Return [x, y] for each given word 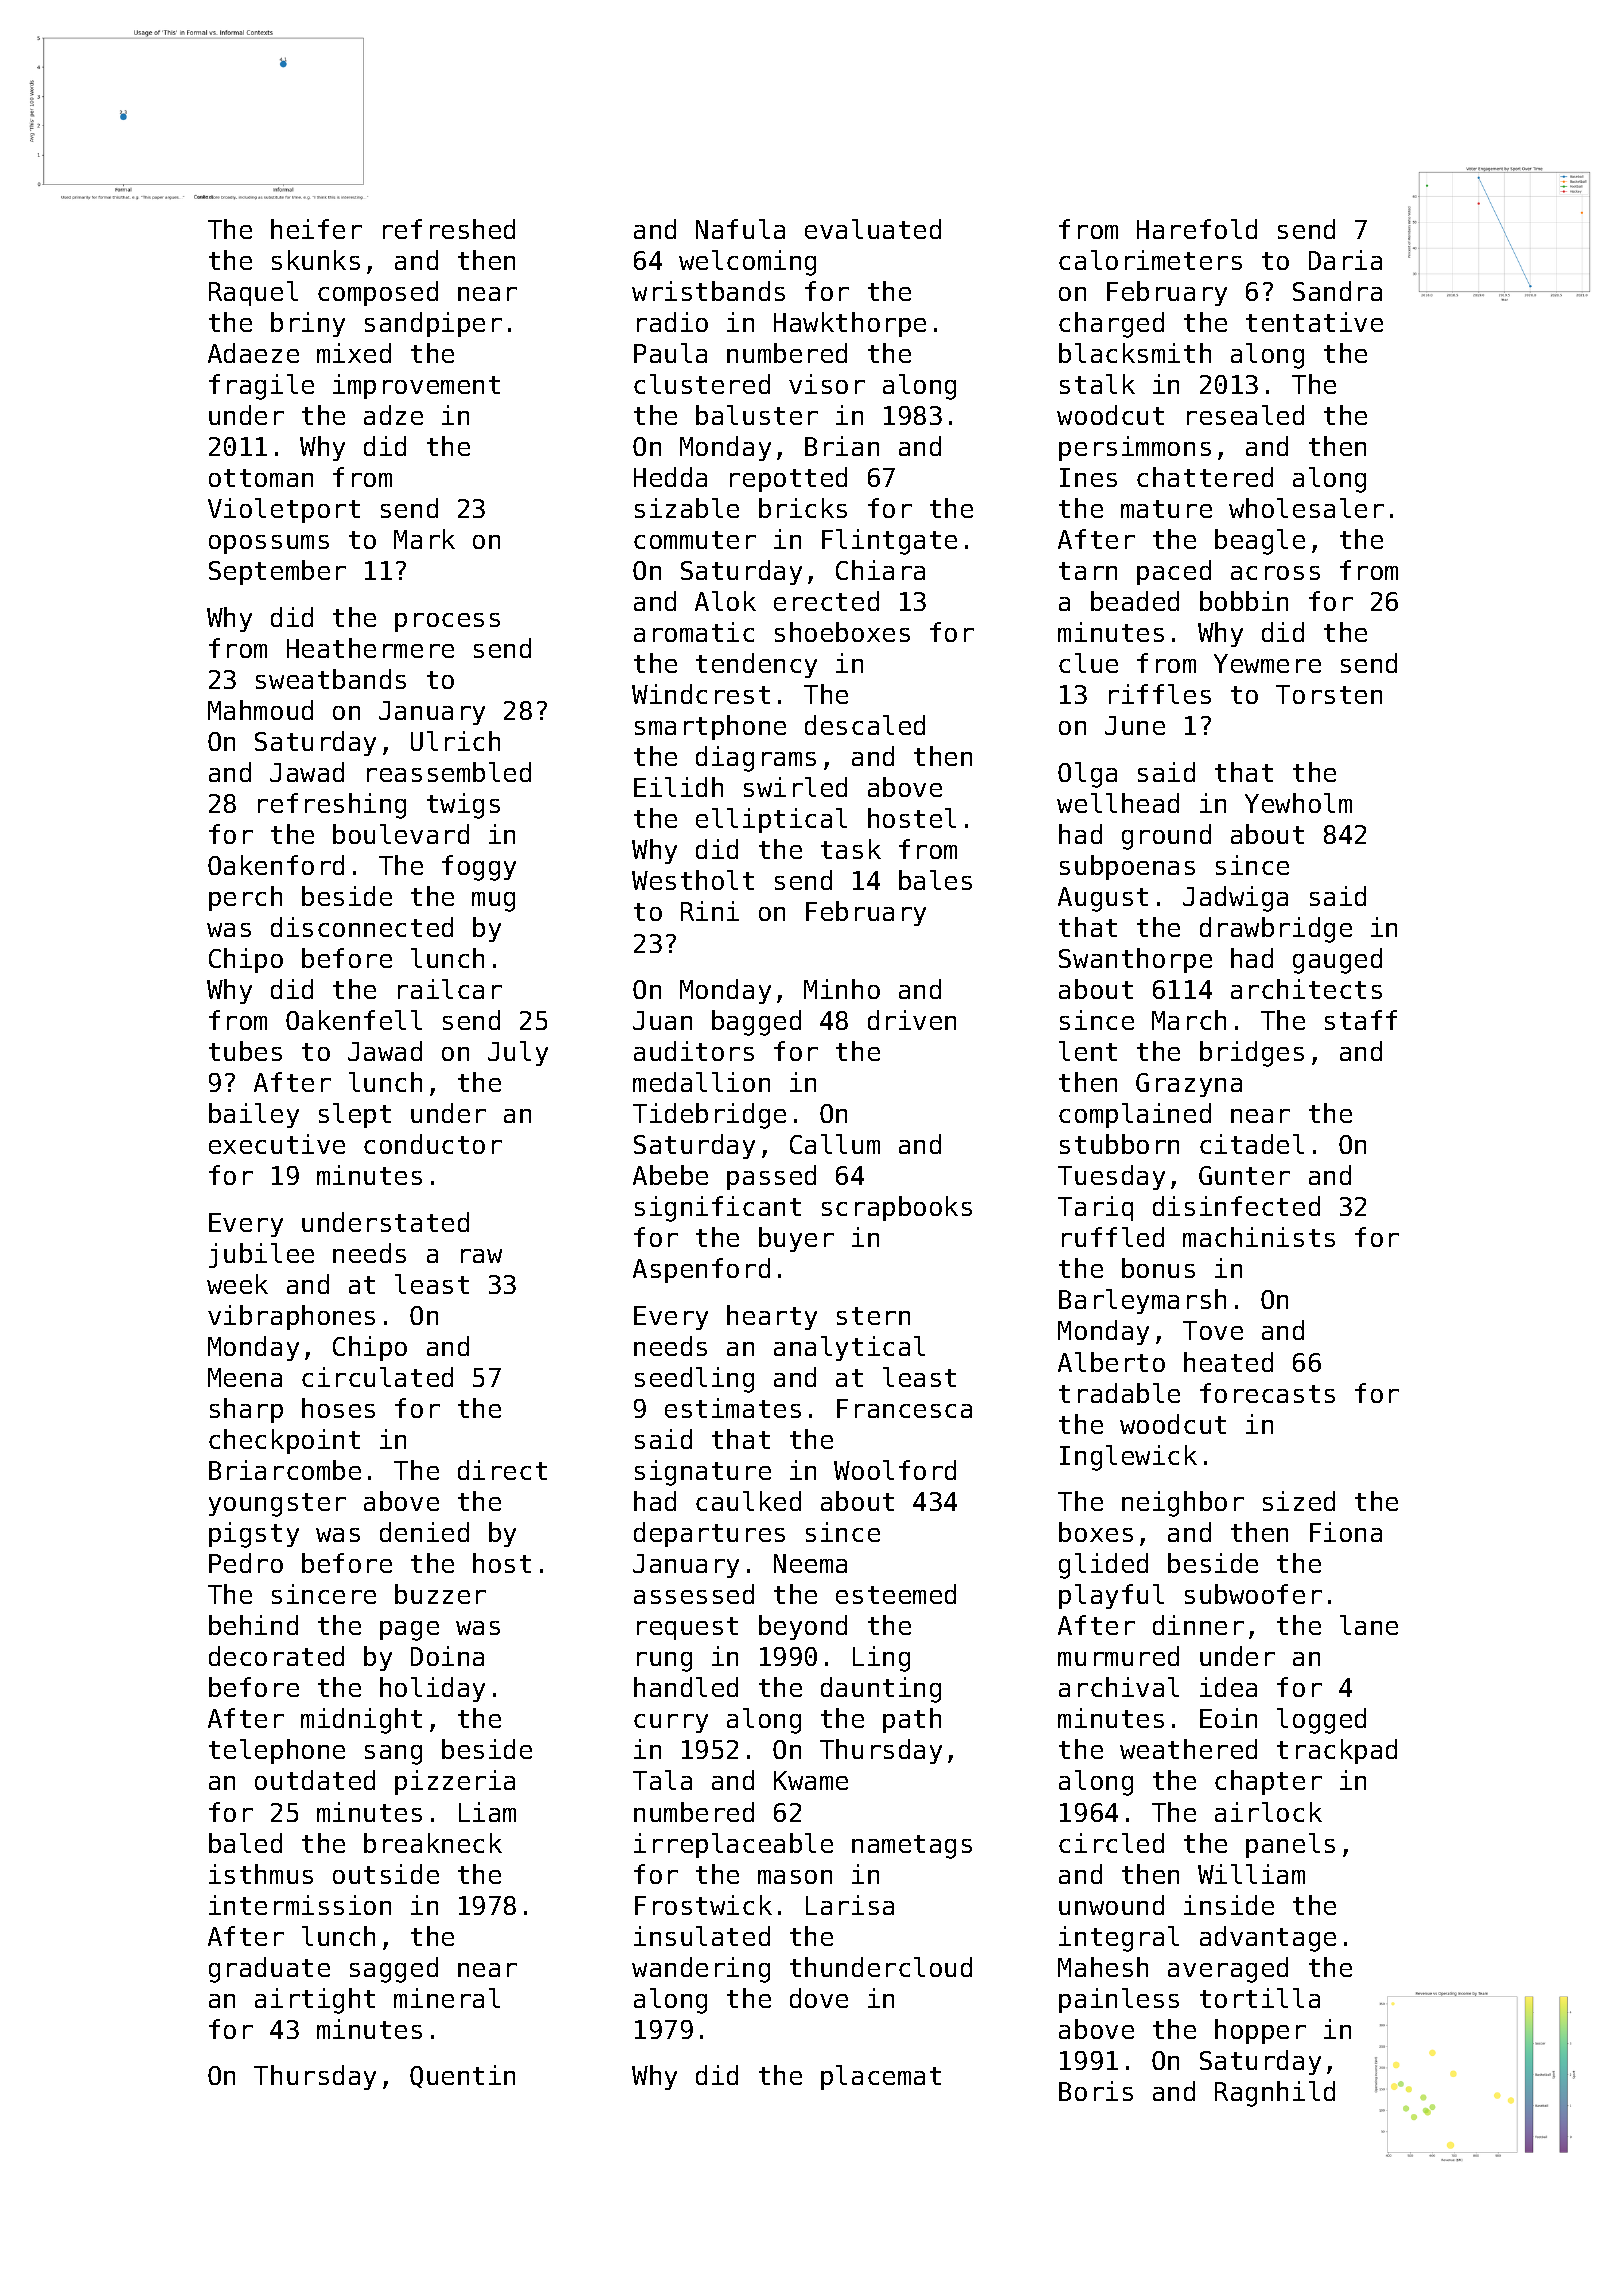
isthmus [261, 1874]
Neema [810, 1563]
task [851, 849]
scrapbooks [897, 1208]
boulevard [401, 834]
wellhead [1118, 803]
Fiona [1346, 1532]
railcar [450, 989]
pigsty [254, 1535]
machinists [1259, 1237]
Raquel [253, 293]
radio [672, 322]
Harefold [1197, 229]
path [912, 1720]
